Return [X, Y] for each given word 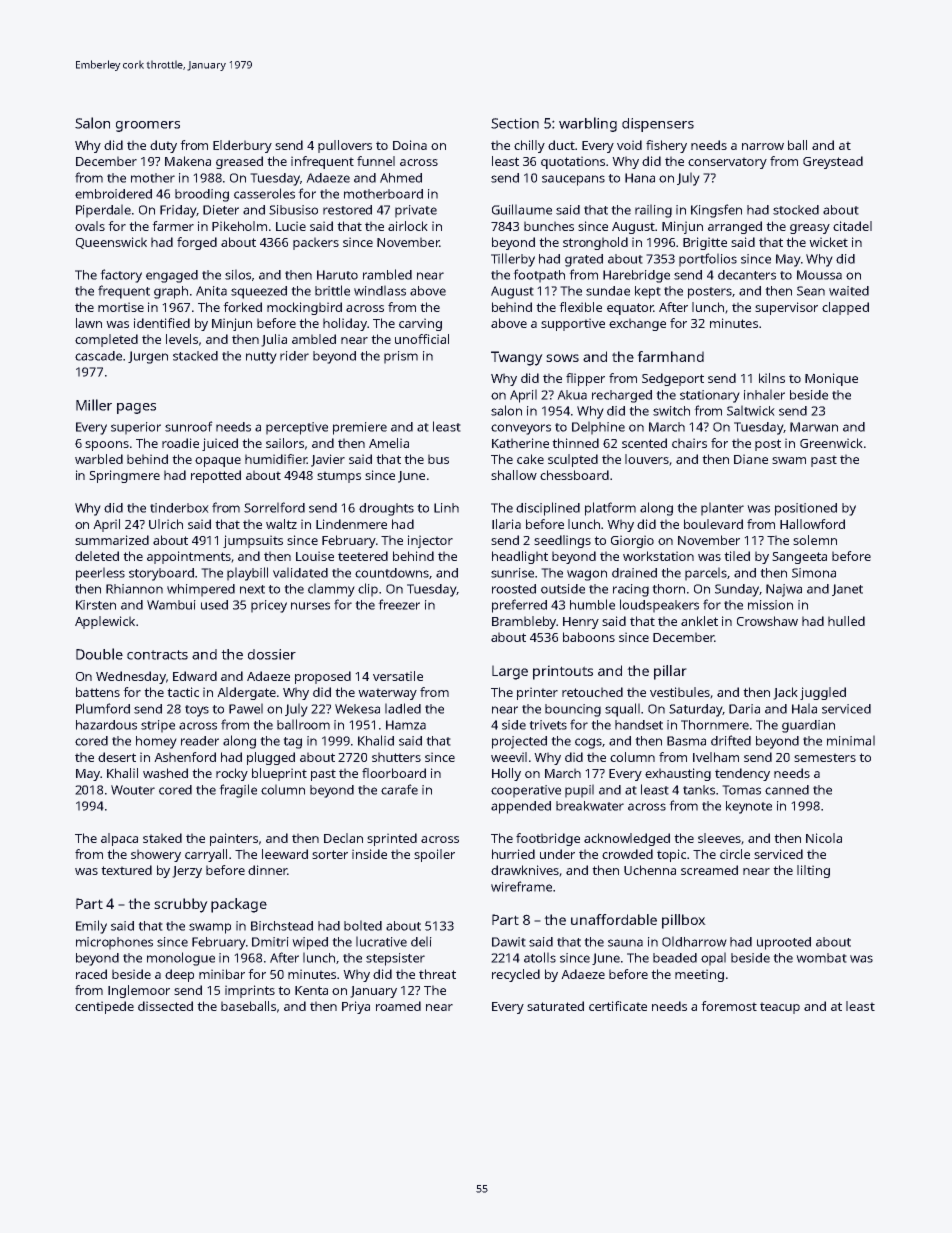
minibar [222, 974]
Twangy [516, 358]
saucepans [573, 180]
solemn [815, 540]
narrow [763, 146]
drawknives [525, 870]
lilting [813, 871]
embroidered [113, 194]
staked [162, 838]
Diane [751, 459]
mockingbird [304, 308]
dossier [272, 654]
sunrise [512, 573]
